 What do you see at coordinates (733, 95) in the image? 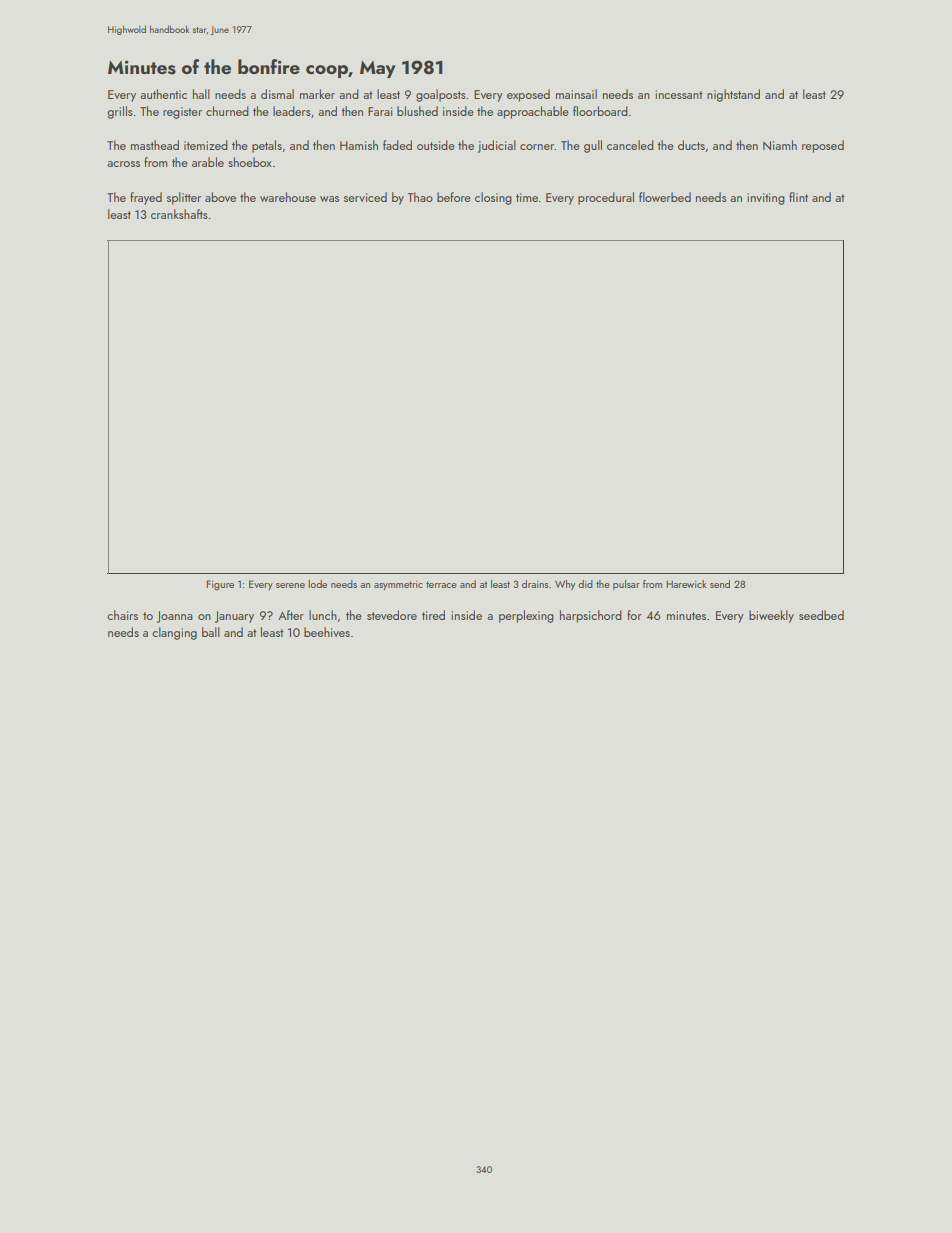
I see `nightstand` at bounding box center [733, 95].
